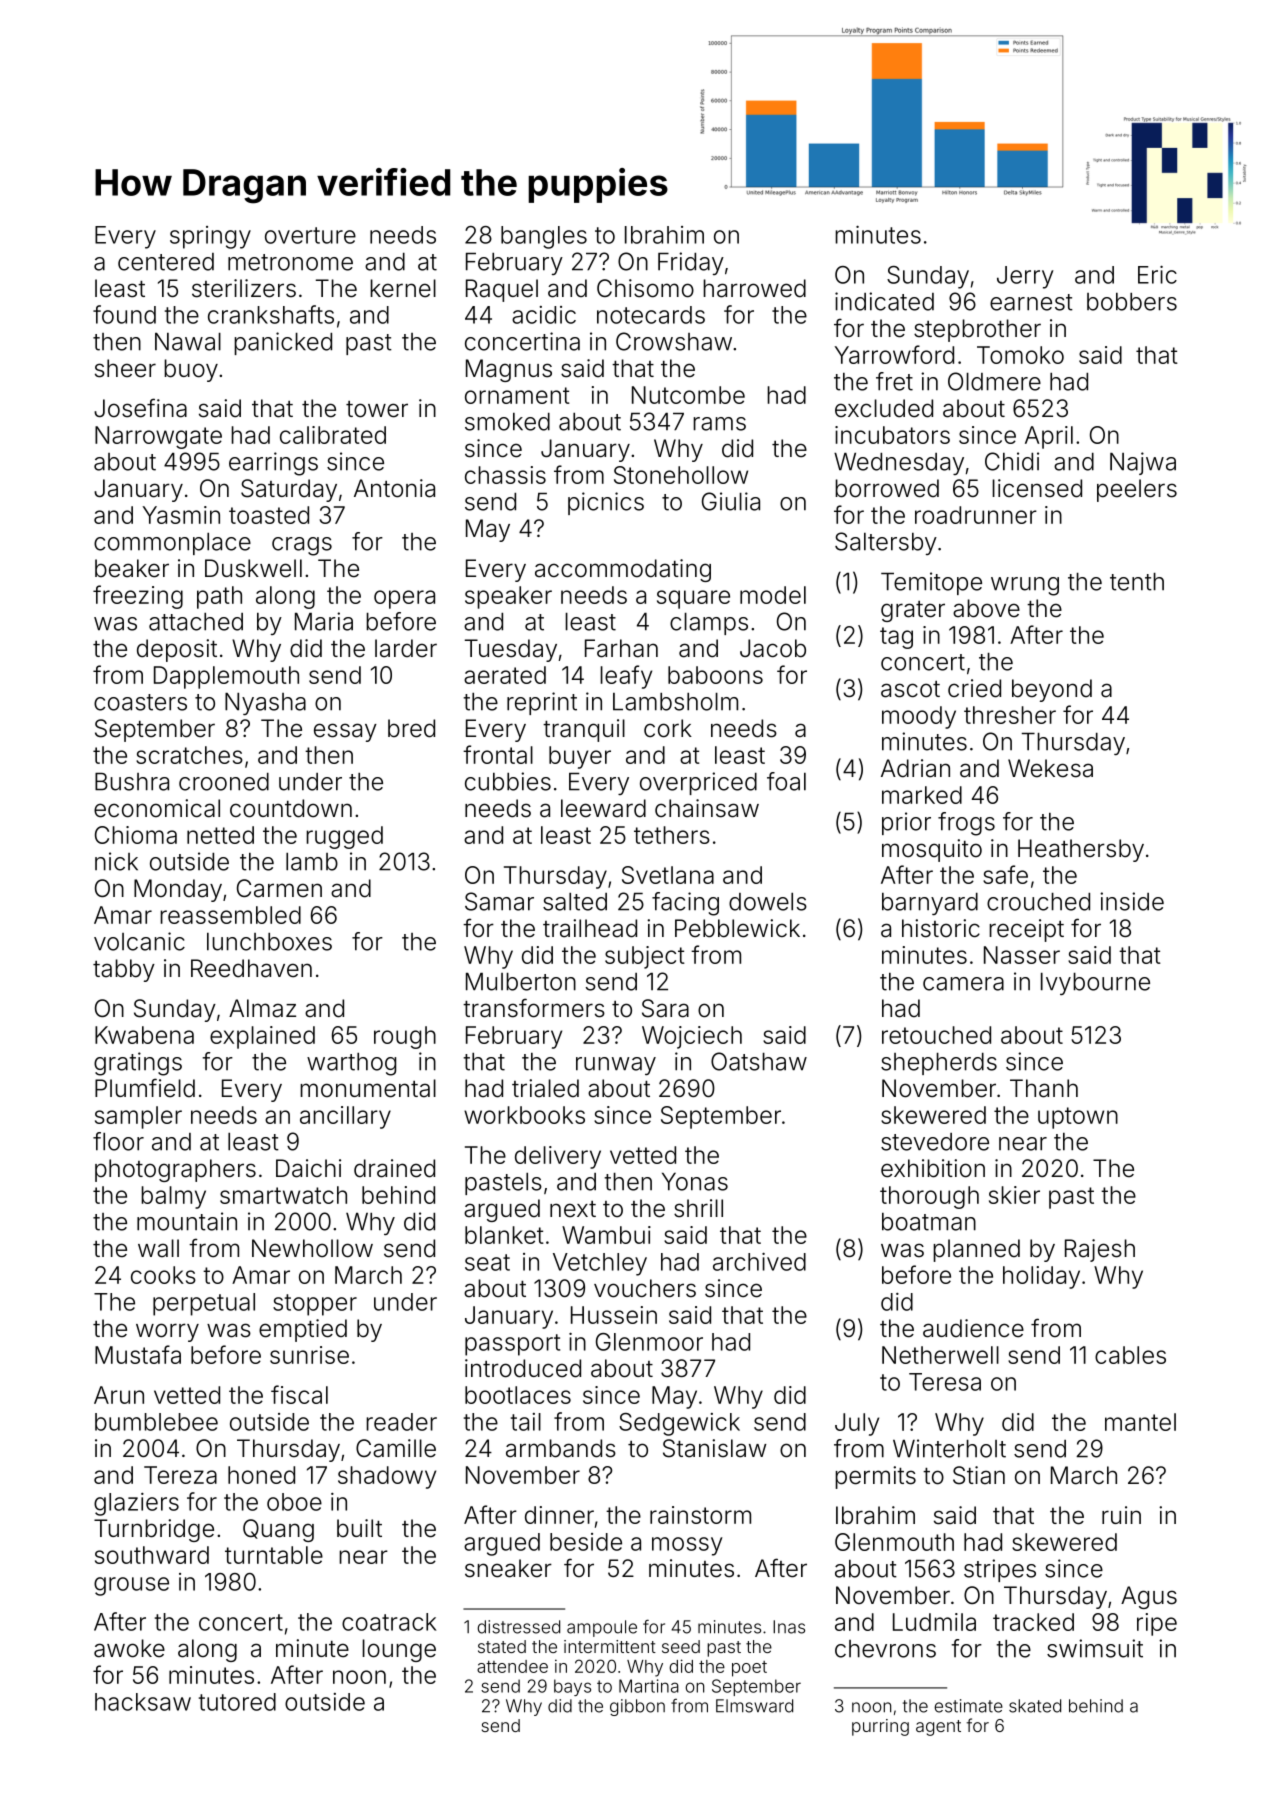  I want to click on historic, so click(941, 928).
